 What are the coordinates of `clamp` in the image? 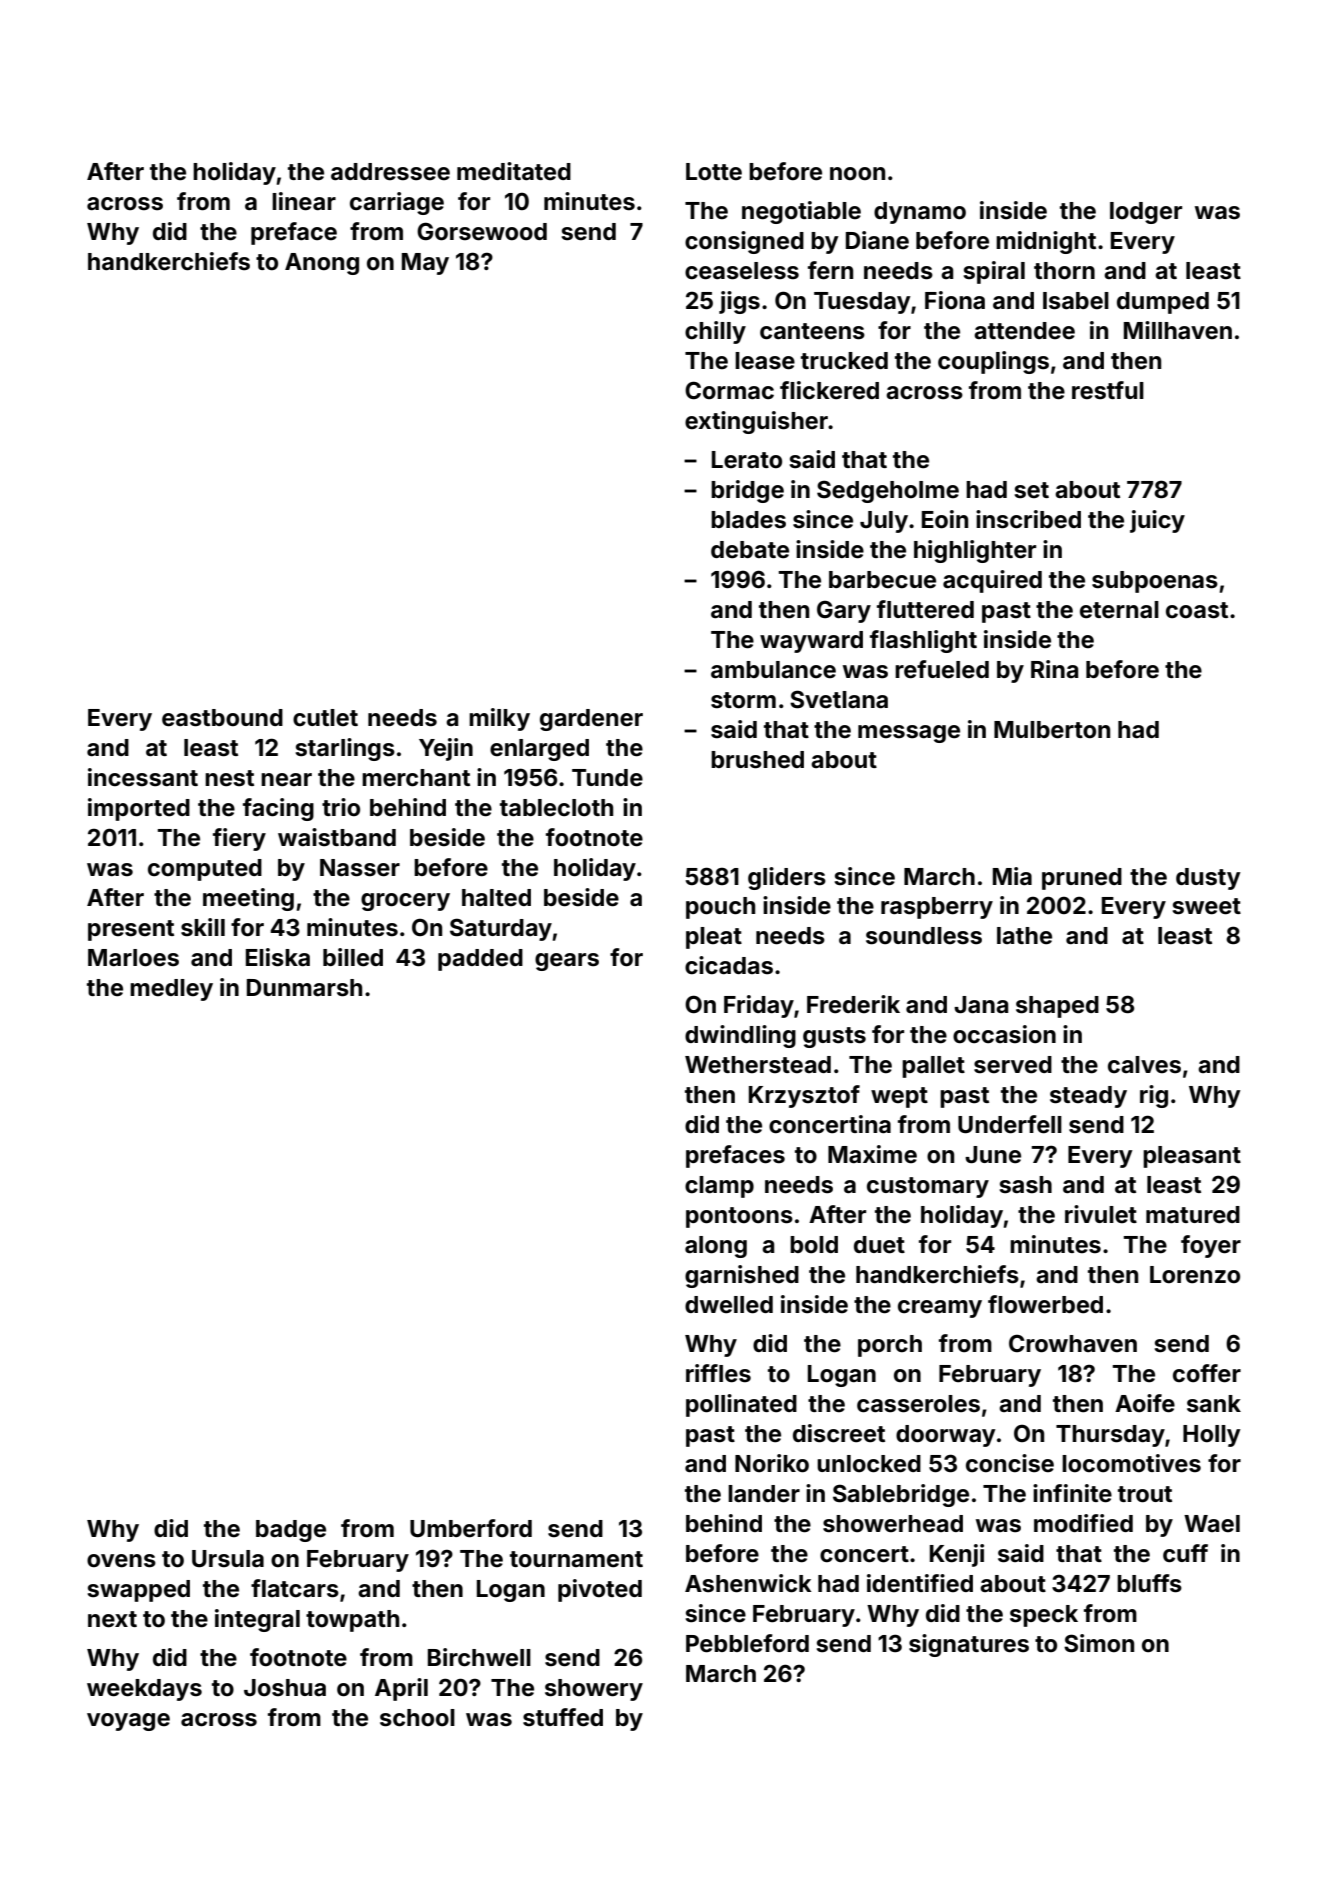 It's located at (719, 1187).
